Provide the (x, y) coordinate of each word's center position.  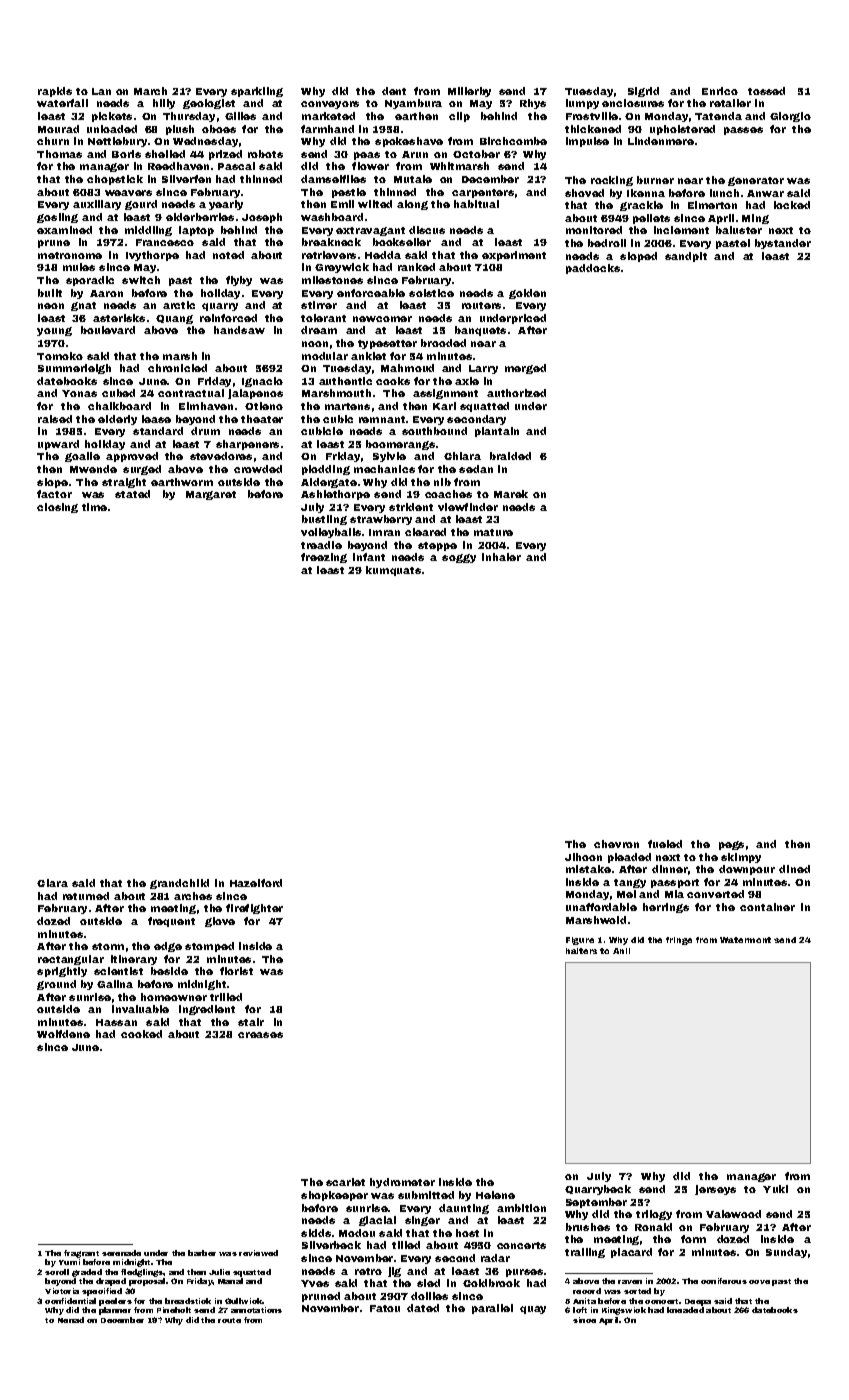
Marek (511, 494)
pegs (731, 845)
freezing (324, 558)
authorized (516, 393)
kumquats (393, 571)
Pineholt (174, 1310)
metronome (70, 255)
